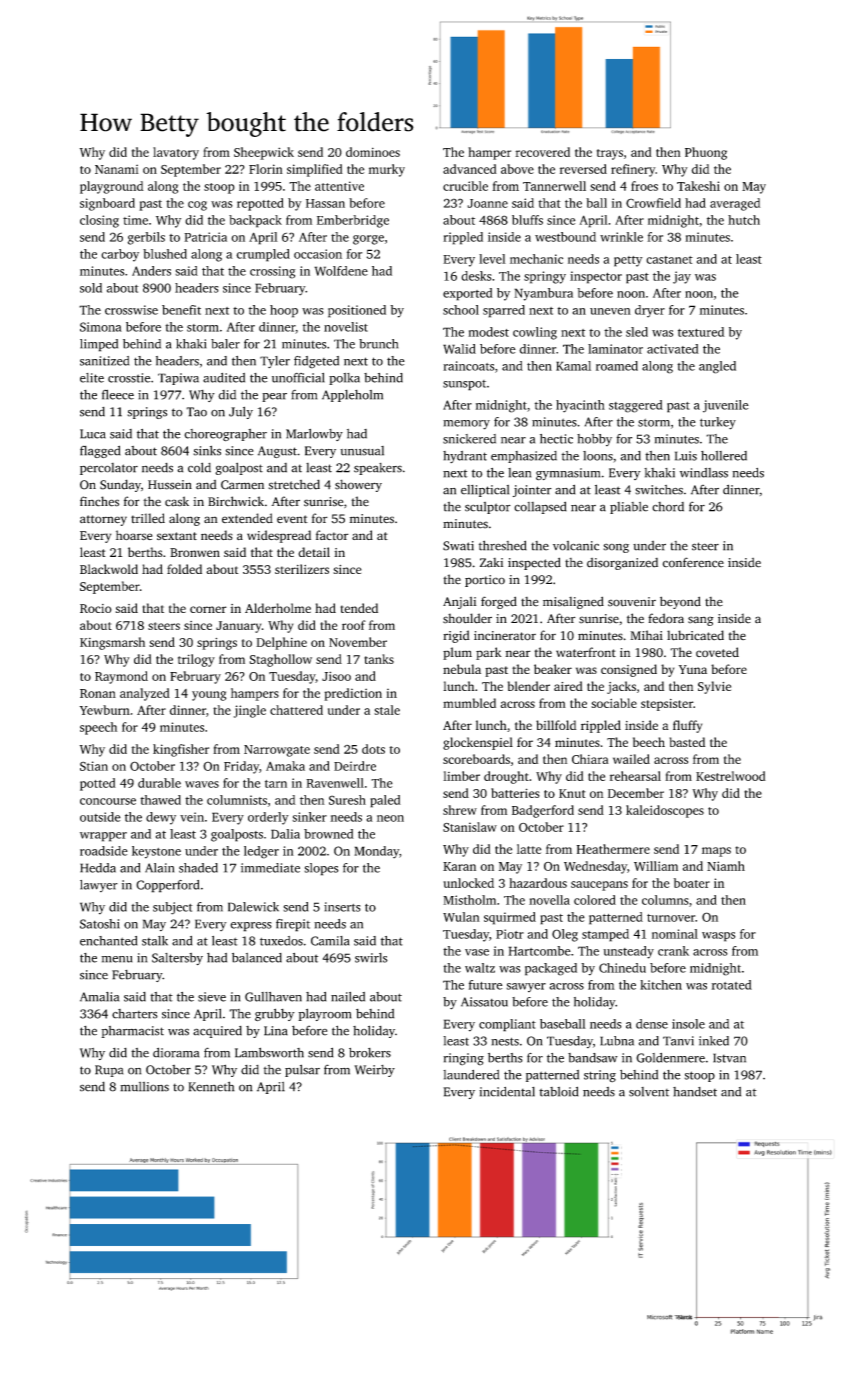 Image resolution: width=849 pixels, height=1400 pixels. I want to click on closing, so click(99, 221).
